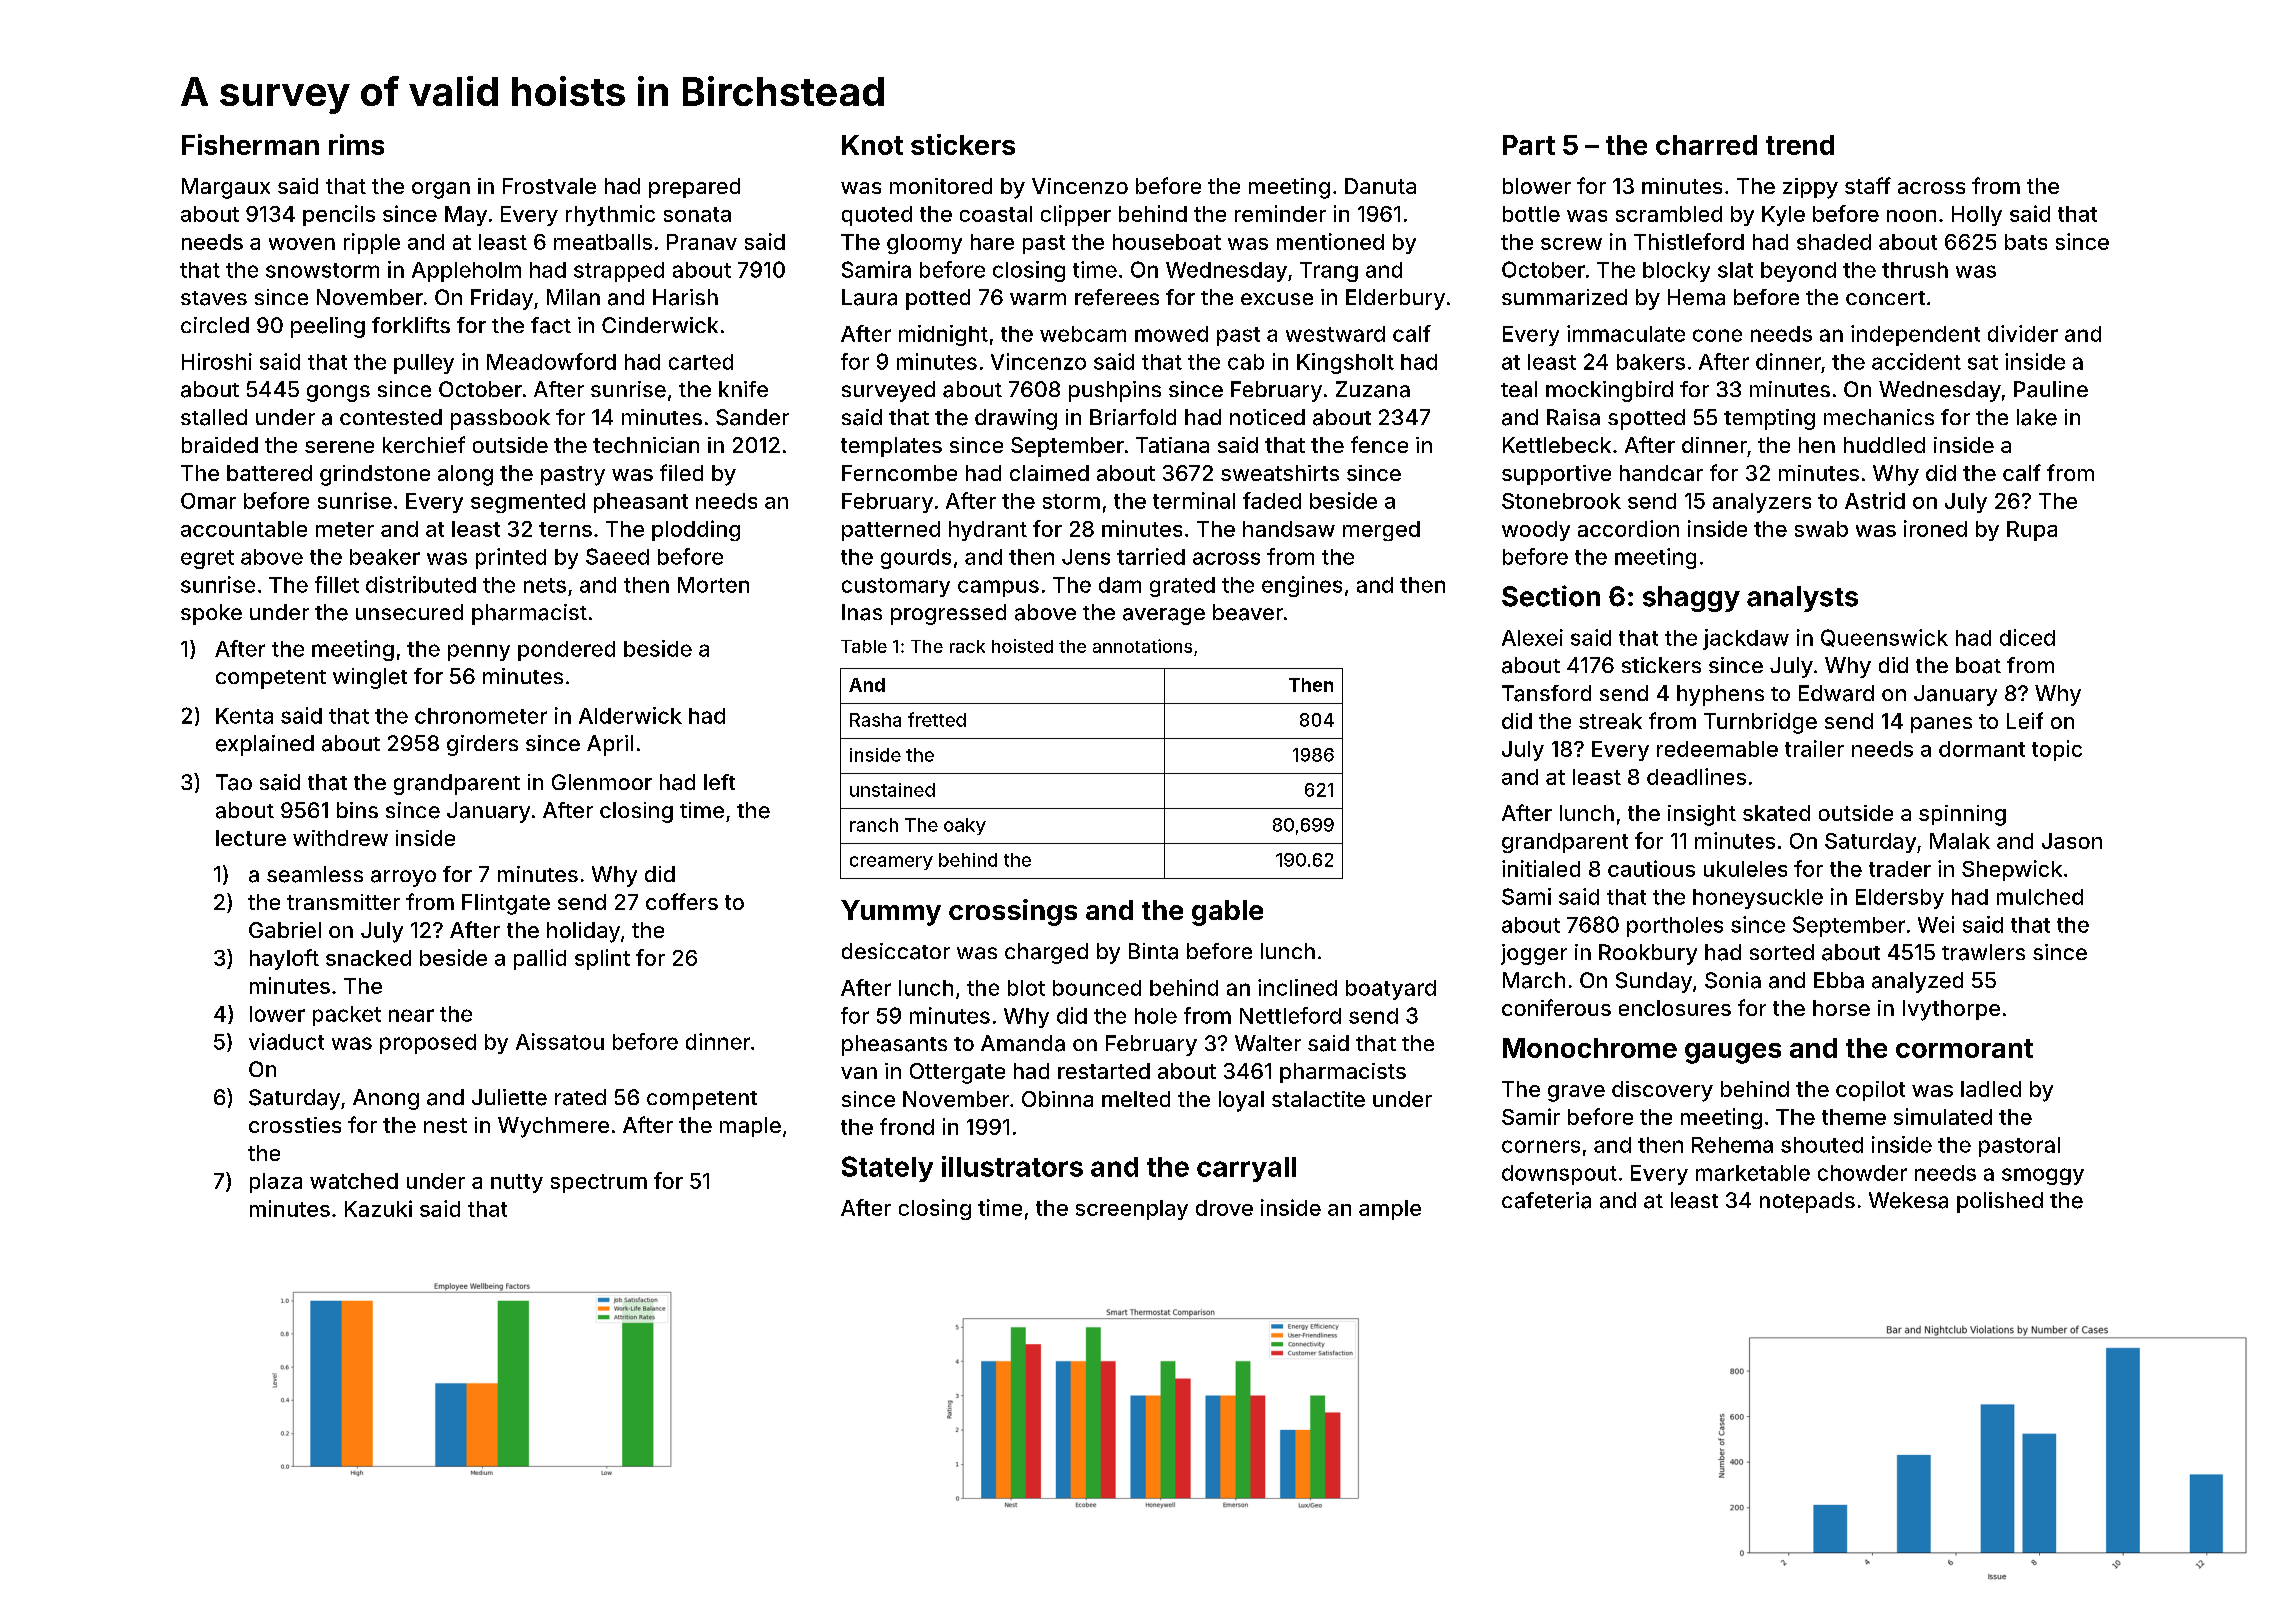  Describe the element at coordinates (1662, 1091) in the document. I see `discovery` at that location.
